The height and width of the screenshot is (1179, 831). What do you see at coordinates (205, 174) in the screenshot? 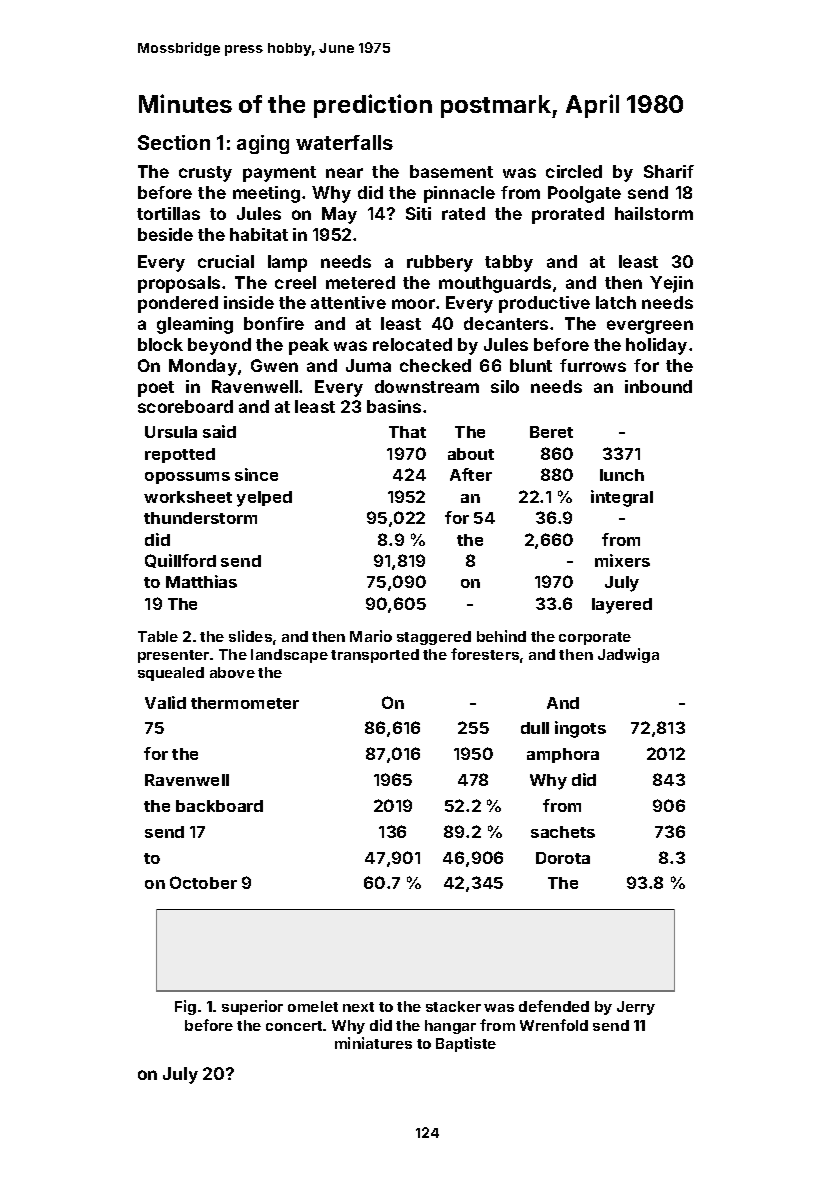
I see `crusty` at bounding box center [205, 174].
